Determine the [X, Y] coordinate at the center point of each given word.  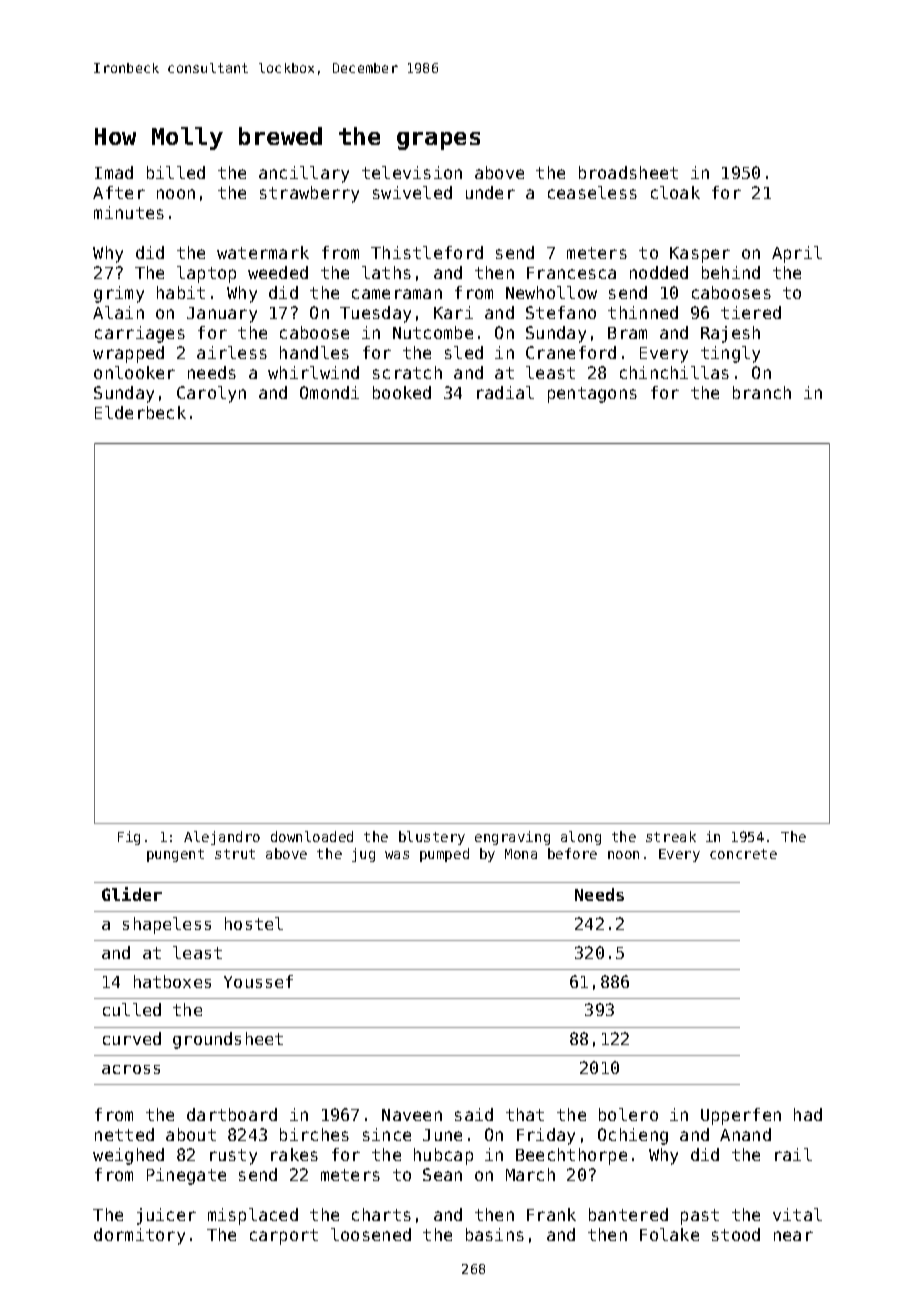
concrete [743, 854]
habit [181, 292]
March [530, 1174]
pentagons [592, 395]
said [474, 1114]
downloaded [312, 836]
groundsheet [228, 1040]
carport [284, 1237]
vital [797, 1214]
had [808, 1114]
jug [363, 855]
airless [232, 352]
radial [505, 392]
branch [762, 392]
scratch [407, 372]
